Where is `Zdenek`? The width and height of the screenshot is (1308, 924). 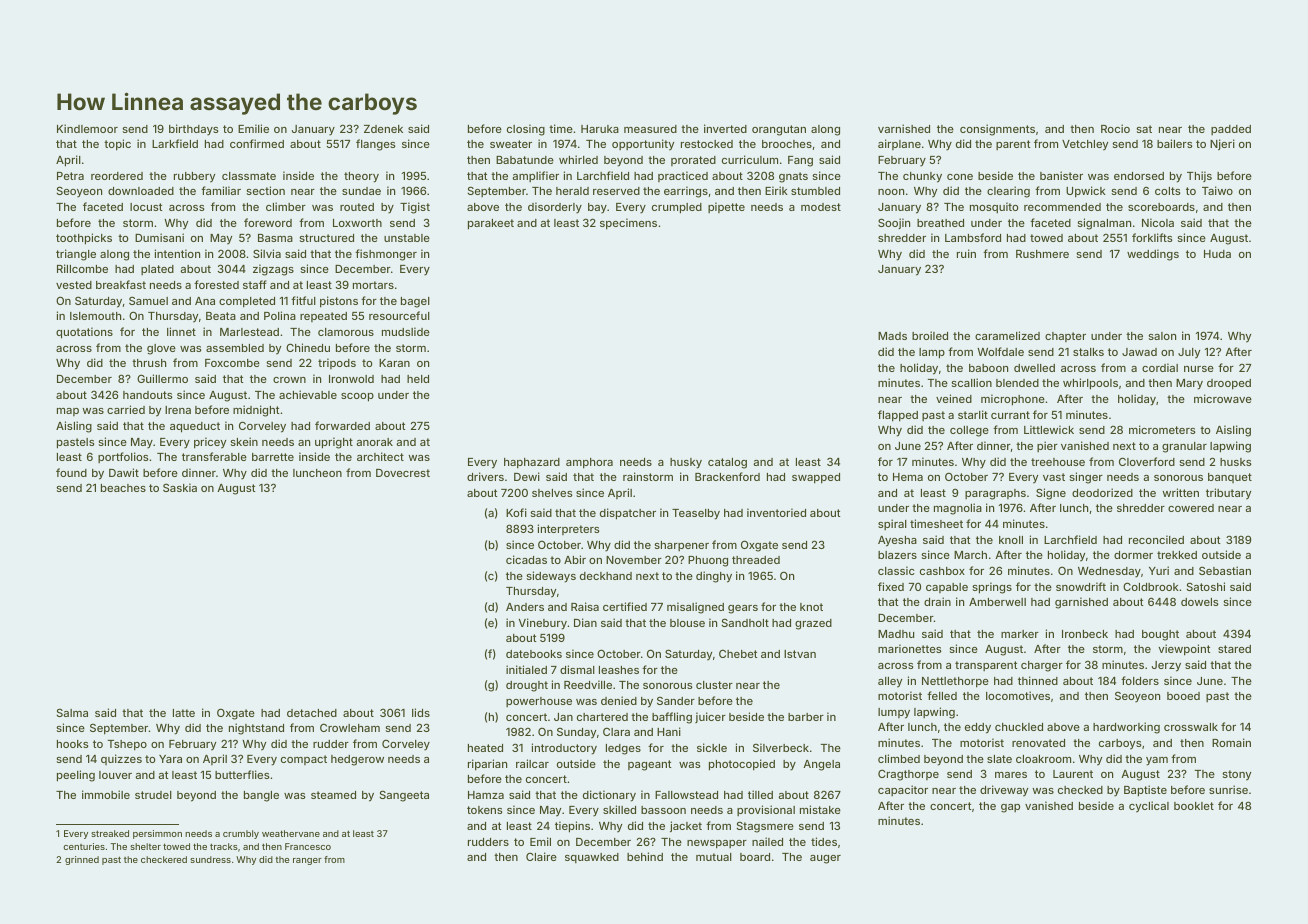 Zdenek is located at coordinates (383, 129).
